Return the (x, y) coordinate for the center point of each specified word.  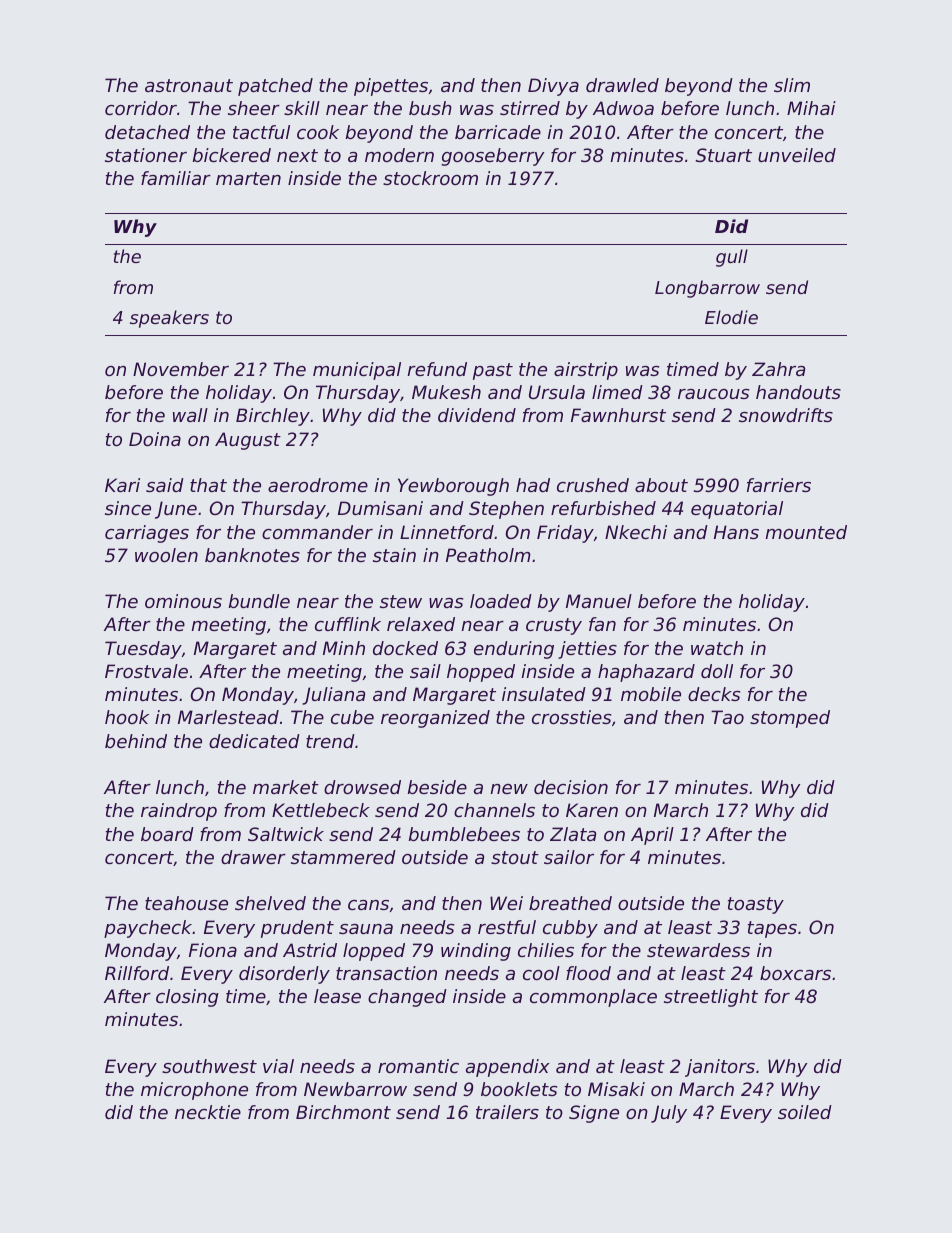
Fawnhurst (618, 415)
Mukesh (446, 392)
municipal (357, 371)
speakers (169, 319)
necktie (208, 1112)
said (165, 485)
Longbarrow (707, 289)
